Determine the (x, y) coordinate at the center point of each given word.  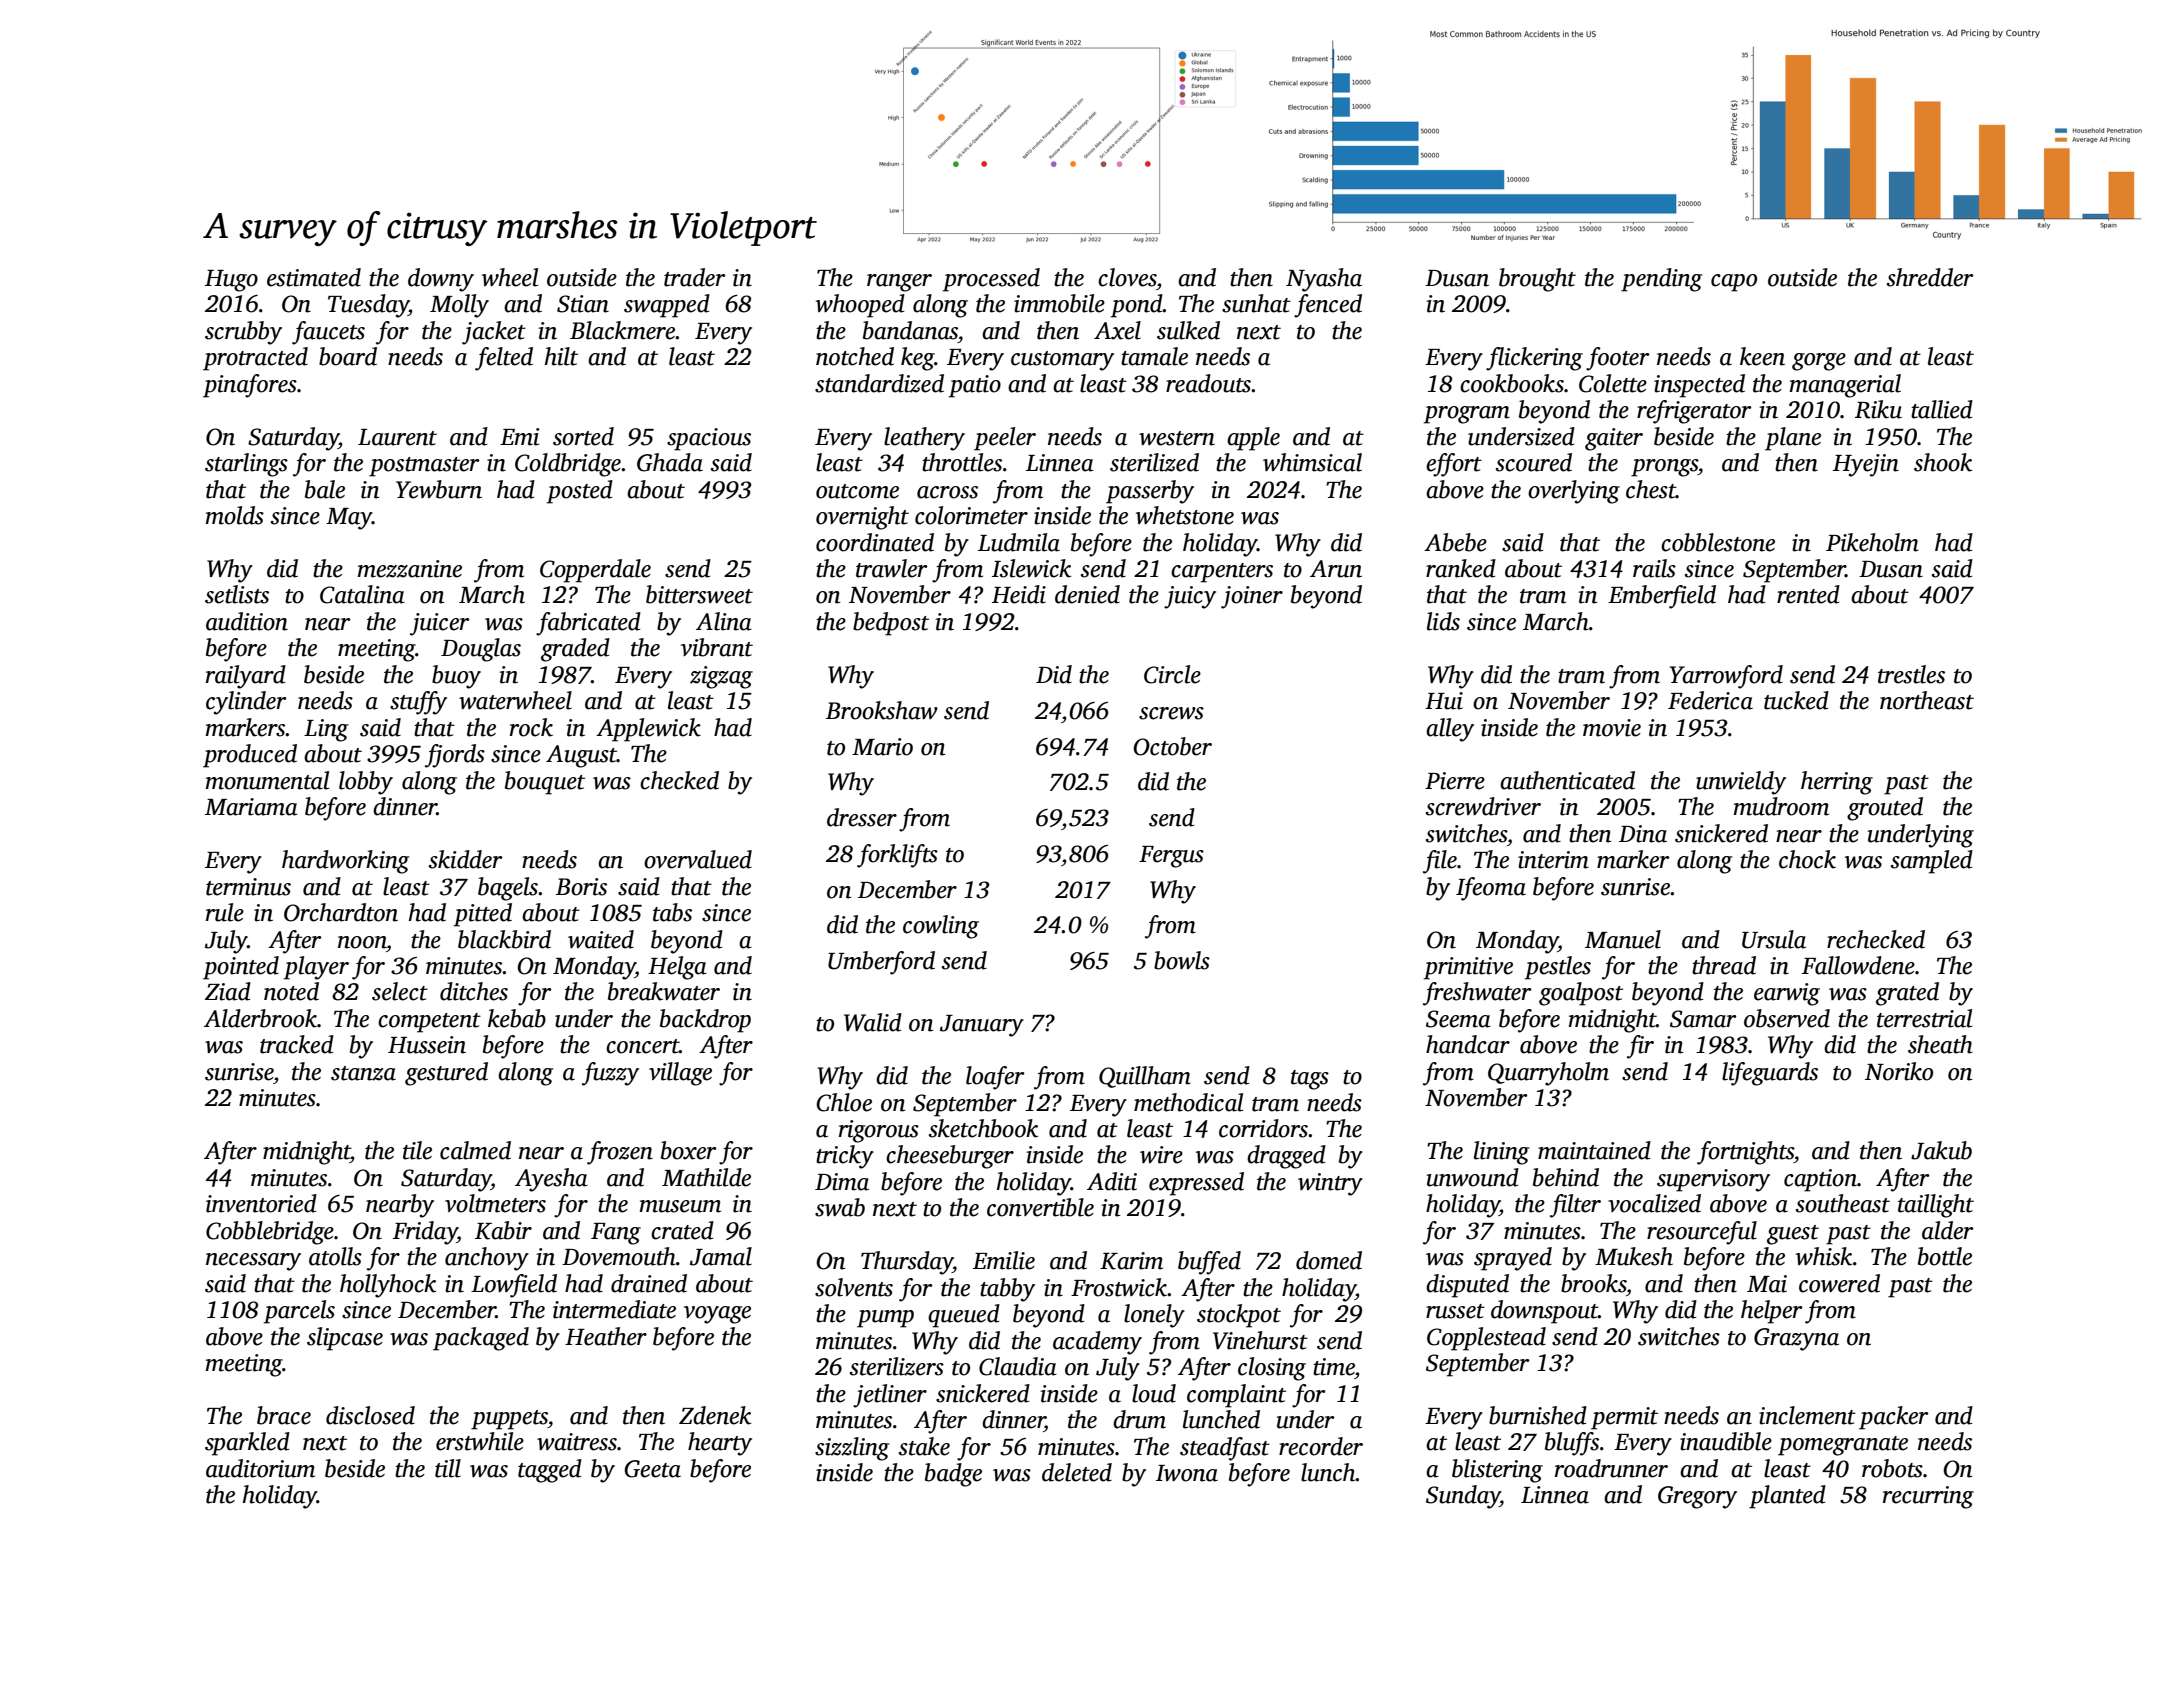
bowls (1182, 960)
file (1440, 862)
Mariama (251, 807)
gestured (446, 1074)
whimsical (1312, 462)
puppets (509, 1420)
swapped (667, 306)
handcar (1468, 1044)
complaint (1236, 1396)
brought (1537, 280)
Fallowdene (1858, 965)
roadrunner (1611, 1468)
